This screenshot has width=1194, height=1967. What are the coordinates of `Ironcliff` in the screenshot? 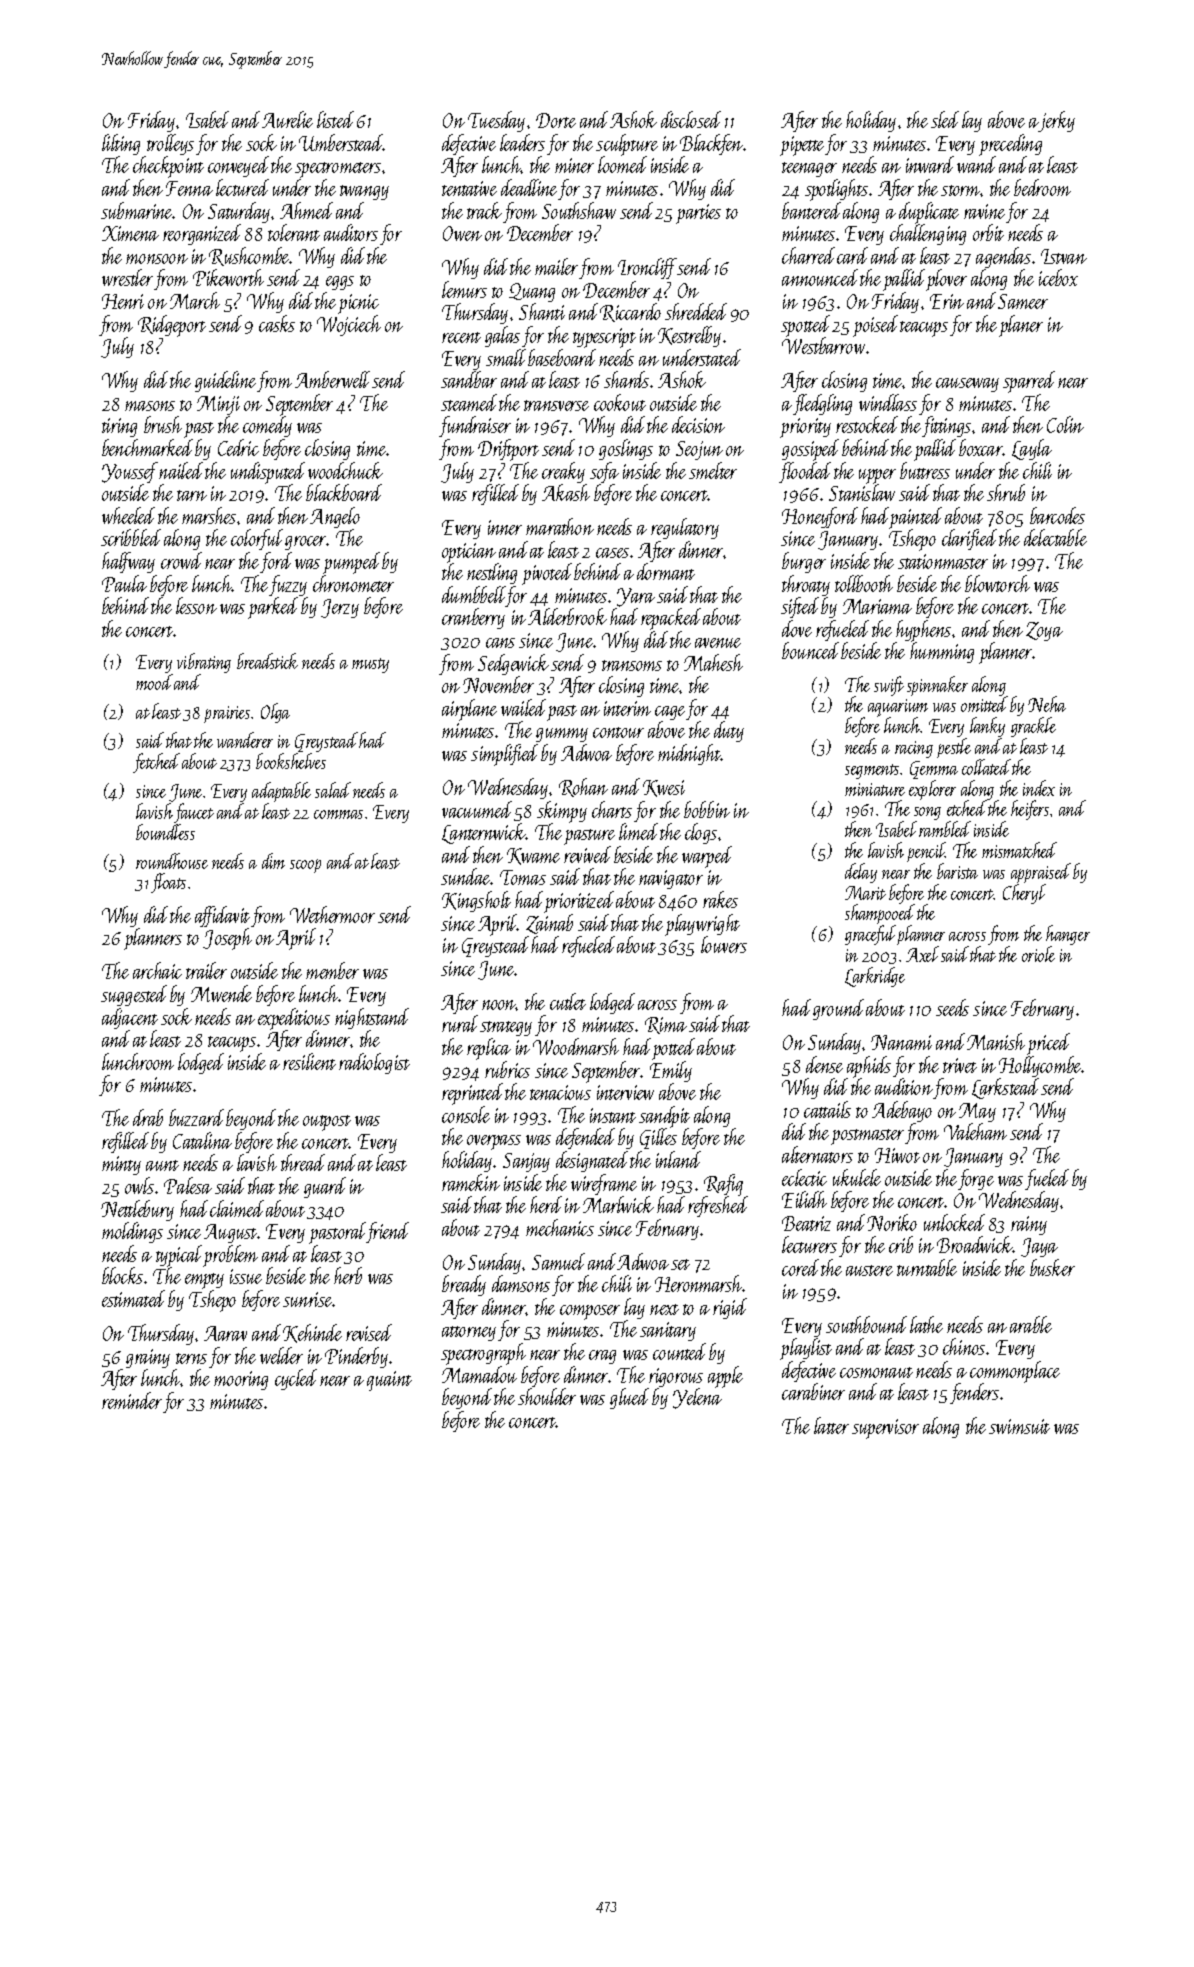 It's located at (648, 268).
